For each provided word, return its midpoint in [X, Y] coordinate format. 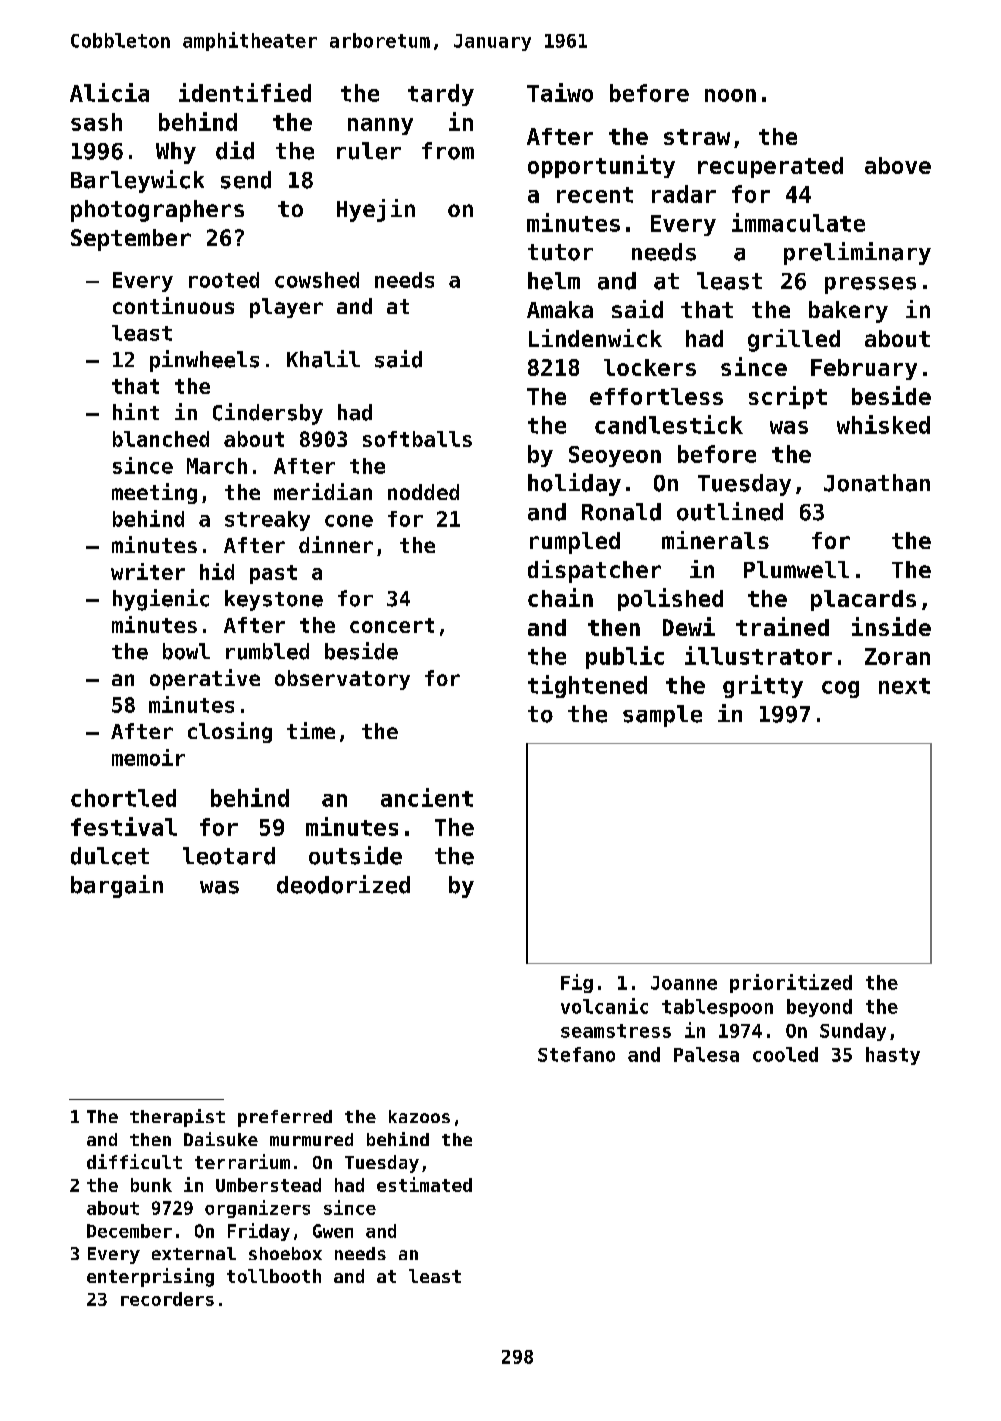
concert [392, 625]
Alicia [109, 92]
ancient [427, 797]
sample [662, 716]
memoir [148, 757]
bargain [117, 886]
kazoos [419, 1116]
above [898, 165]
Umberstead [268, 1185]
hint [136, 411]
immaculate [798, 222]
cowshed [317, 280]
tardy [441, 95]
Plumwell [796, 569]
